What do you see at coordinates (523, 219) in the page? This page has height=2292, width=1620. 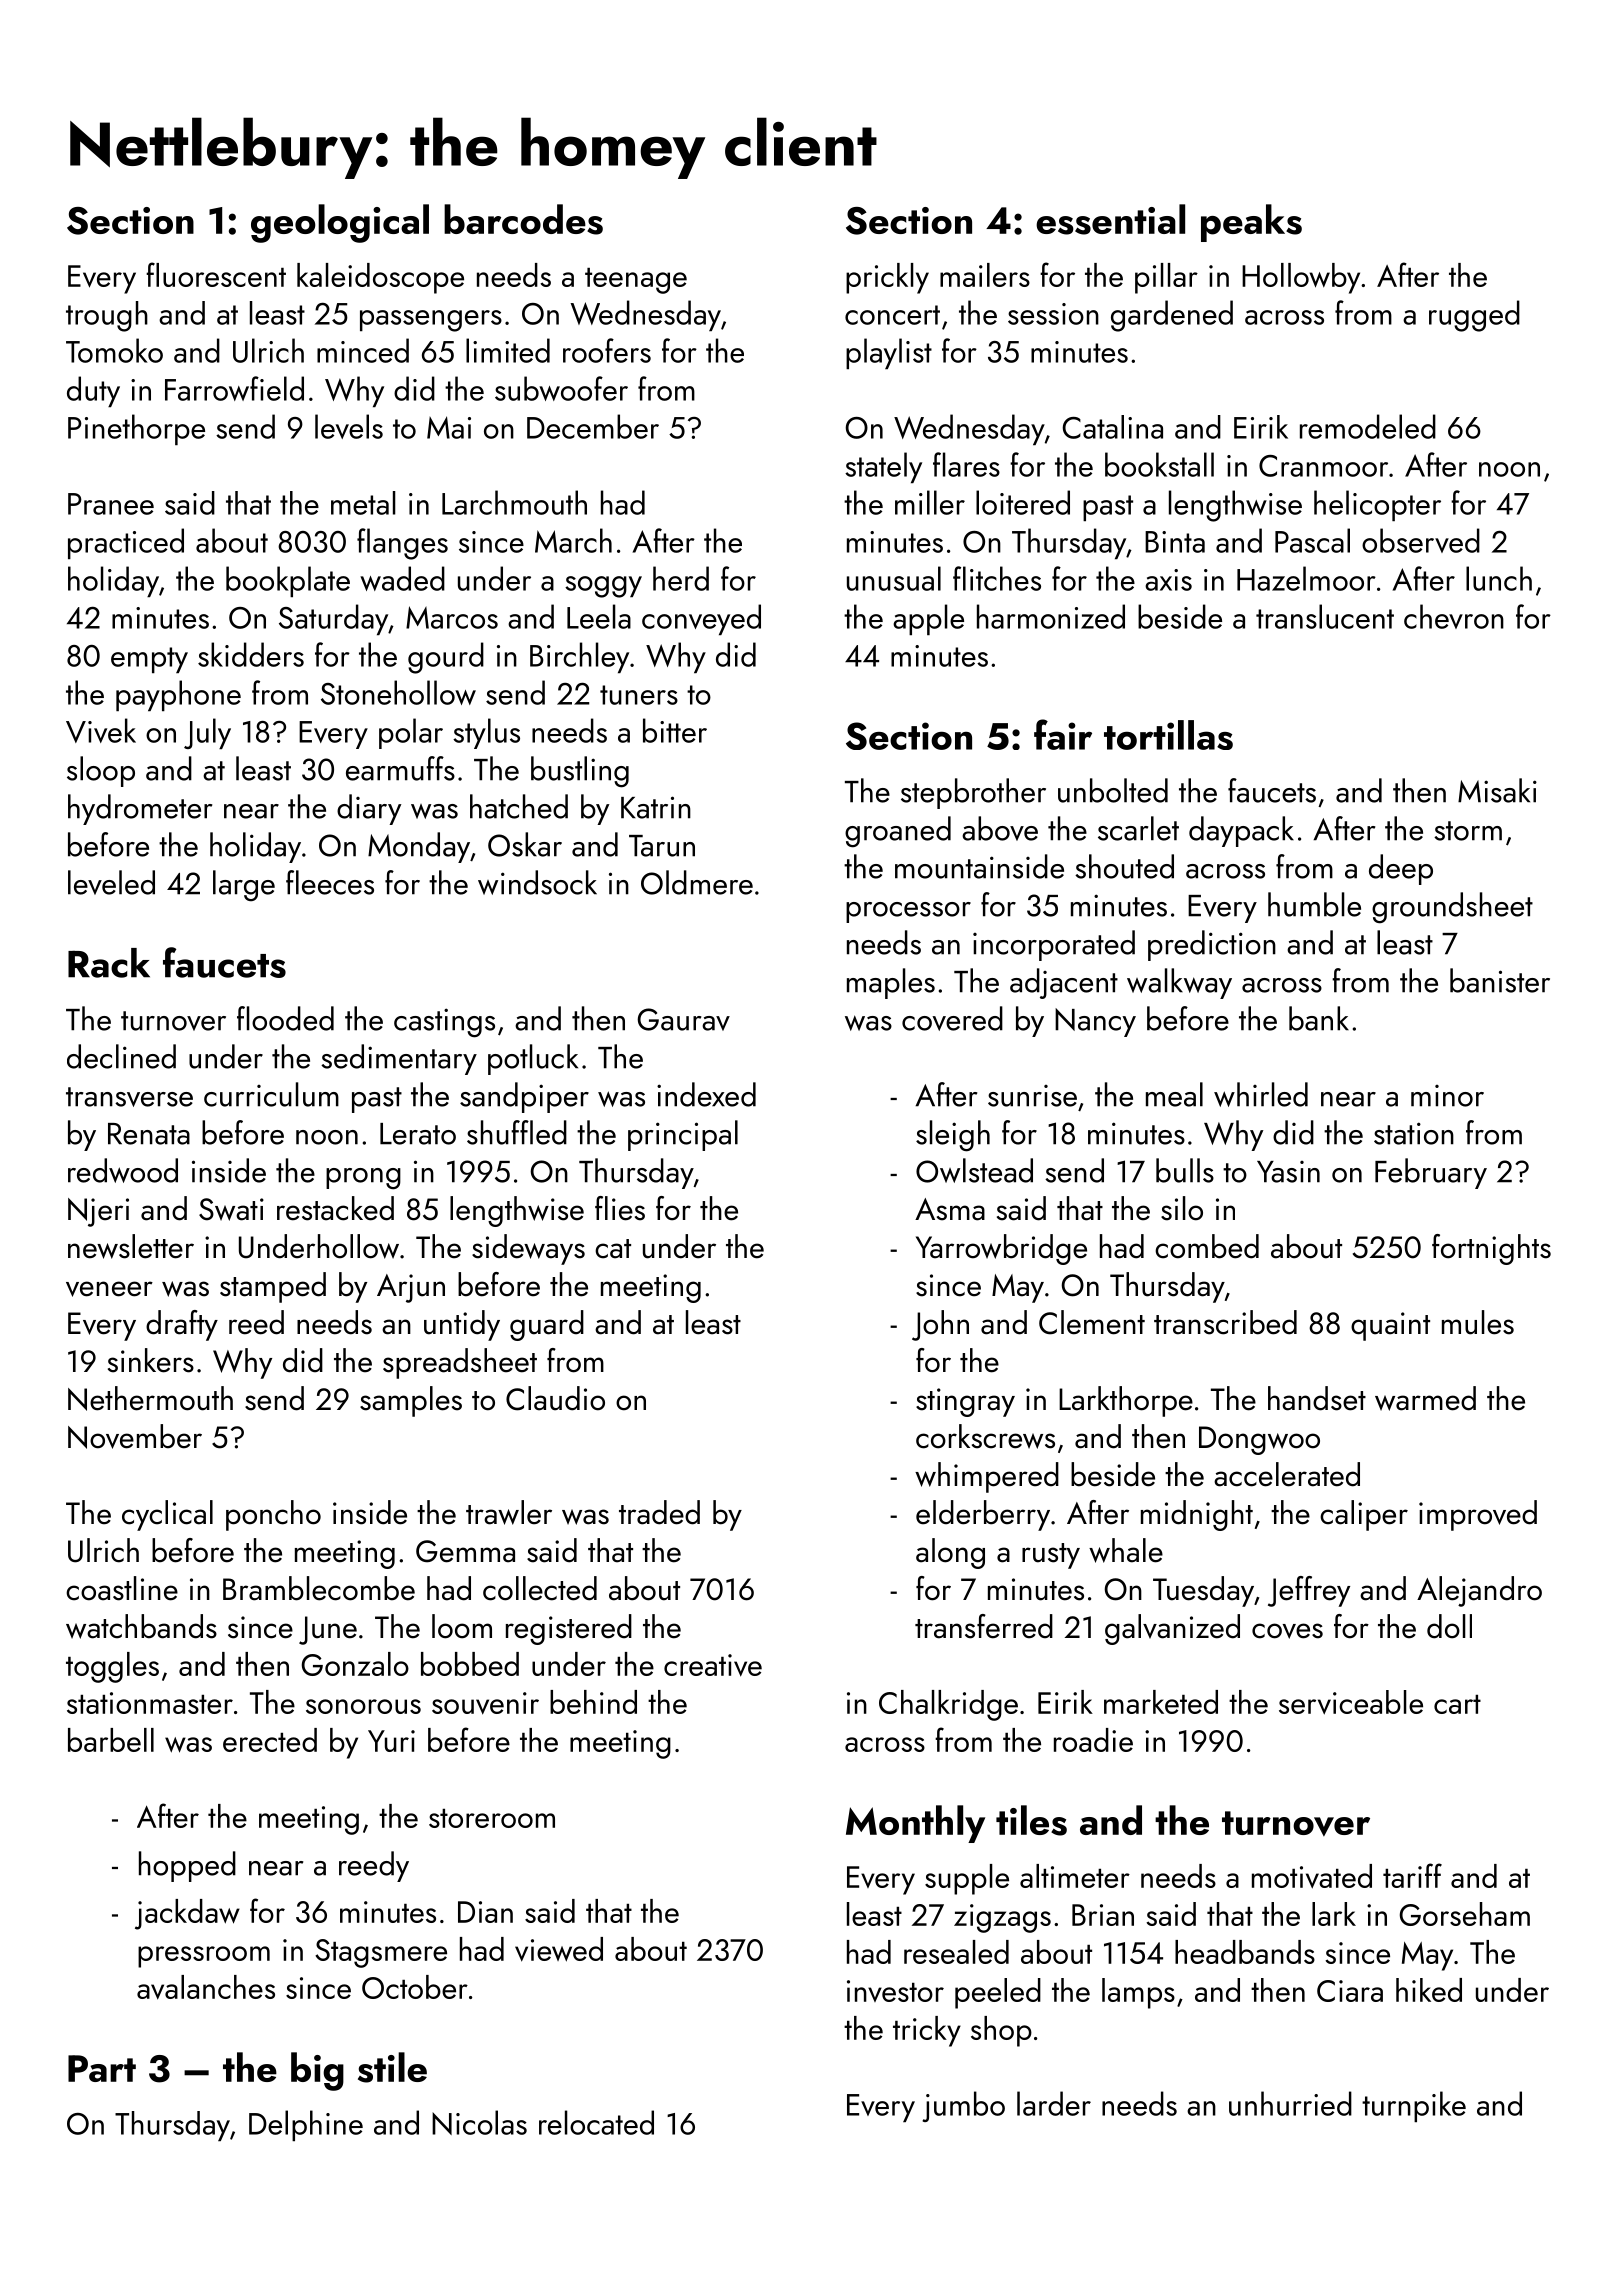 I see `barcodes` at bounding box center [523, 219].
